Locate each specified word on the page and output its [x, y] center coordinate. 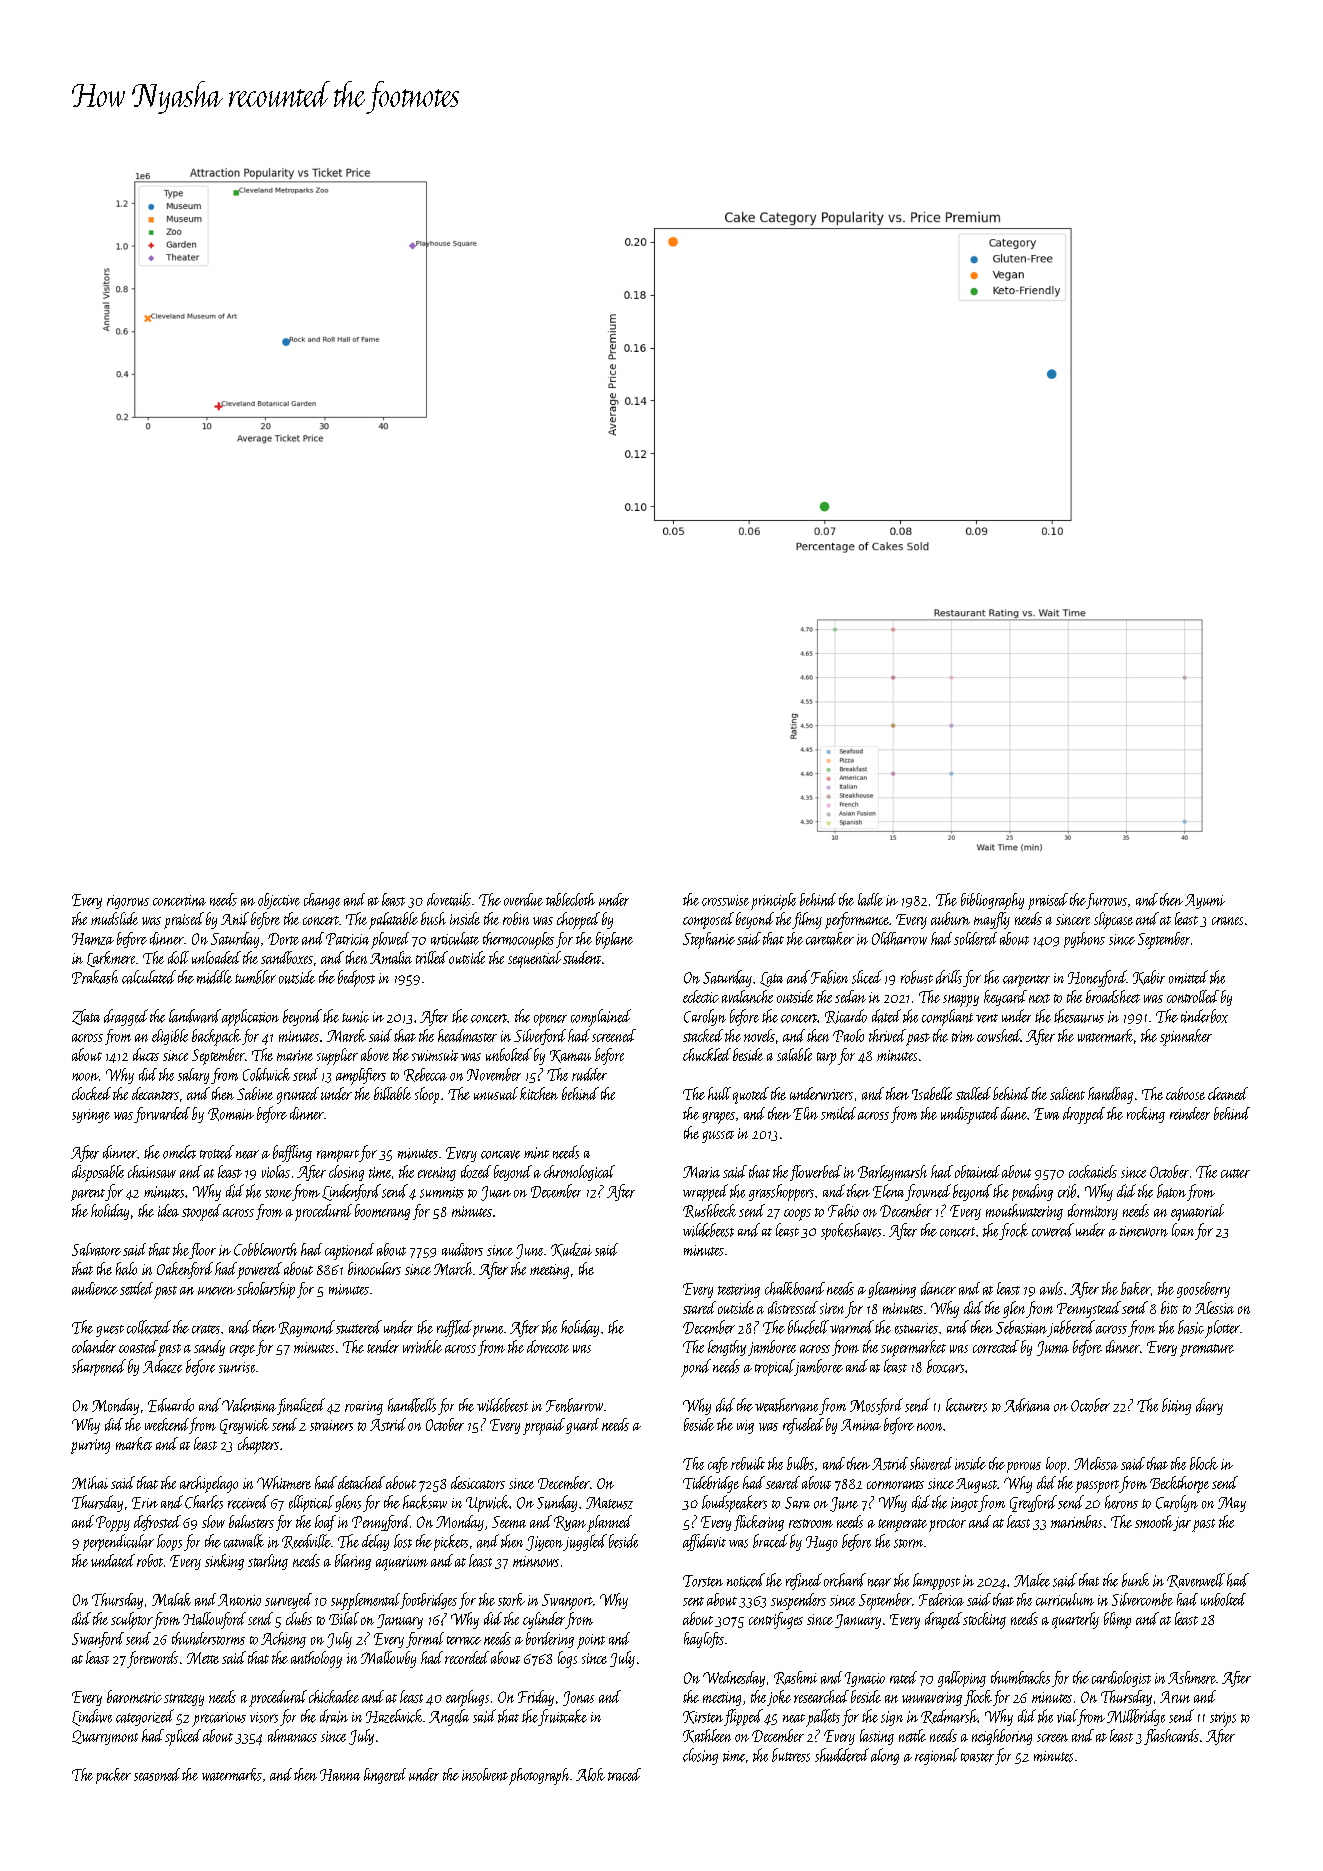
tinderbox [1204, 1016]
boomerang [382, 1212]
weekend [167, 1424]
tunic [355, 1017]
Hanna [340, 1775]
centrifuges [776, 1620]
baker [1136, 1288]
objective [279, 901]
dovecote [548, 1346]
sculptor [132, 1620]
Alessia [1214, 1307]
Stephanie [709, 940]
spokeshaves [851, 1231]
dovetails [449, 899]
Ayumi [1205, 901]
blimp [1117, 1620]
